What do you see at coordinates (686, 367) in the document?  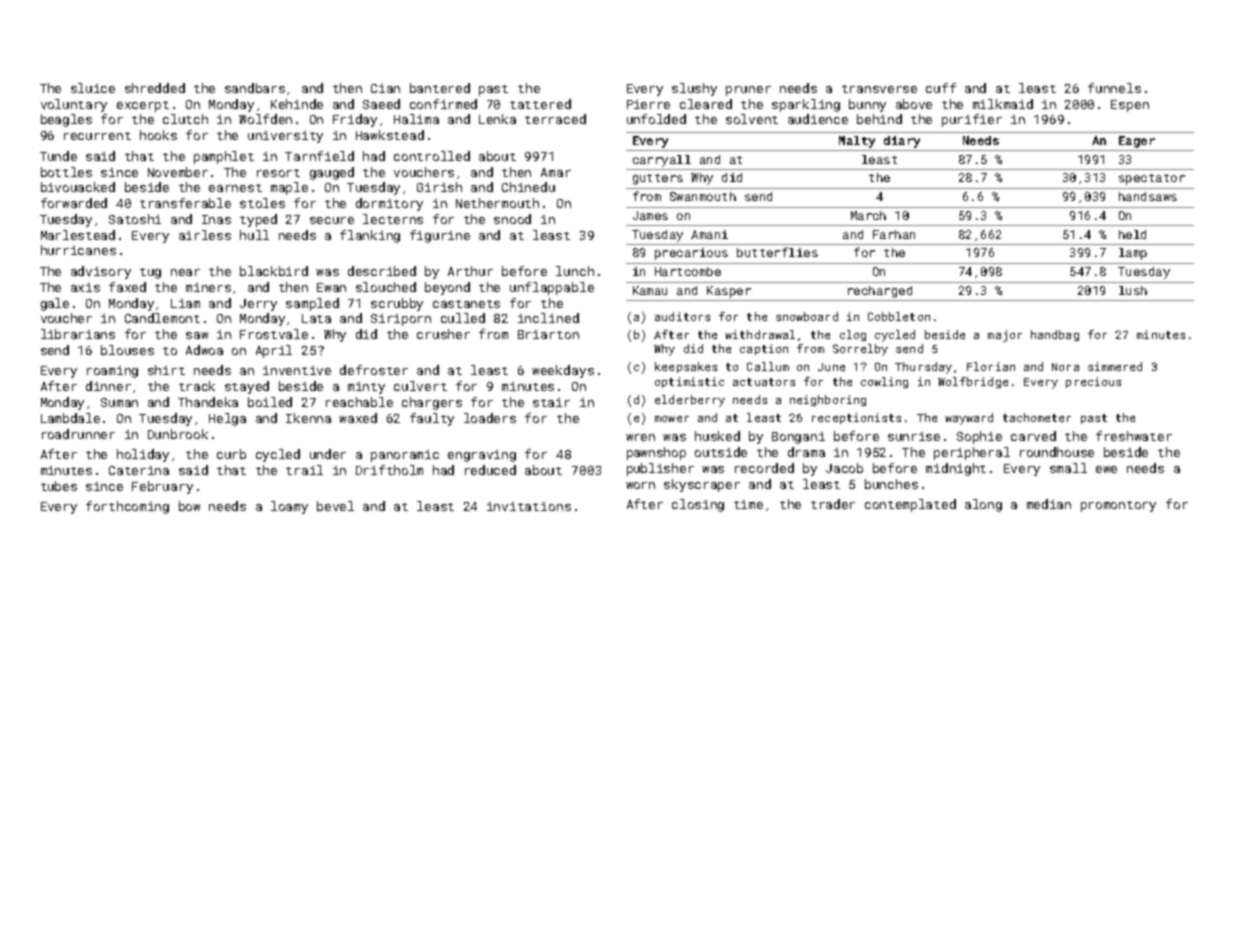 I see `keepsakes` at bounding box center [686, 367].
